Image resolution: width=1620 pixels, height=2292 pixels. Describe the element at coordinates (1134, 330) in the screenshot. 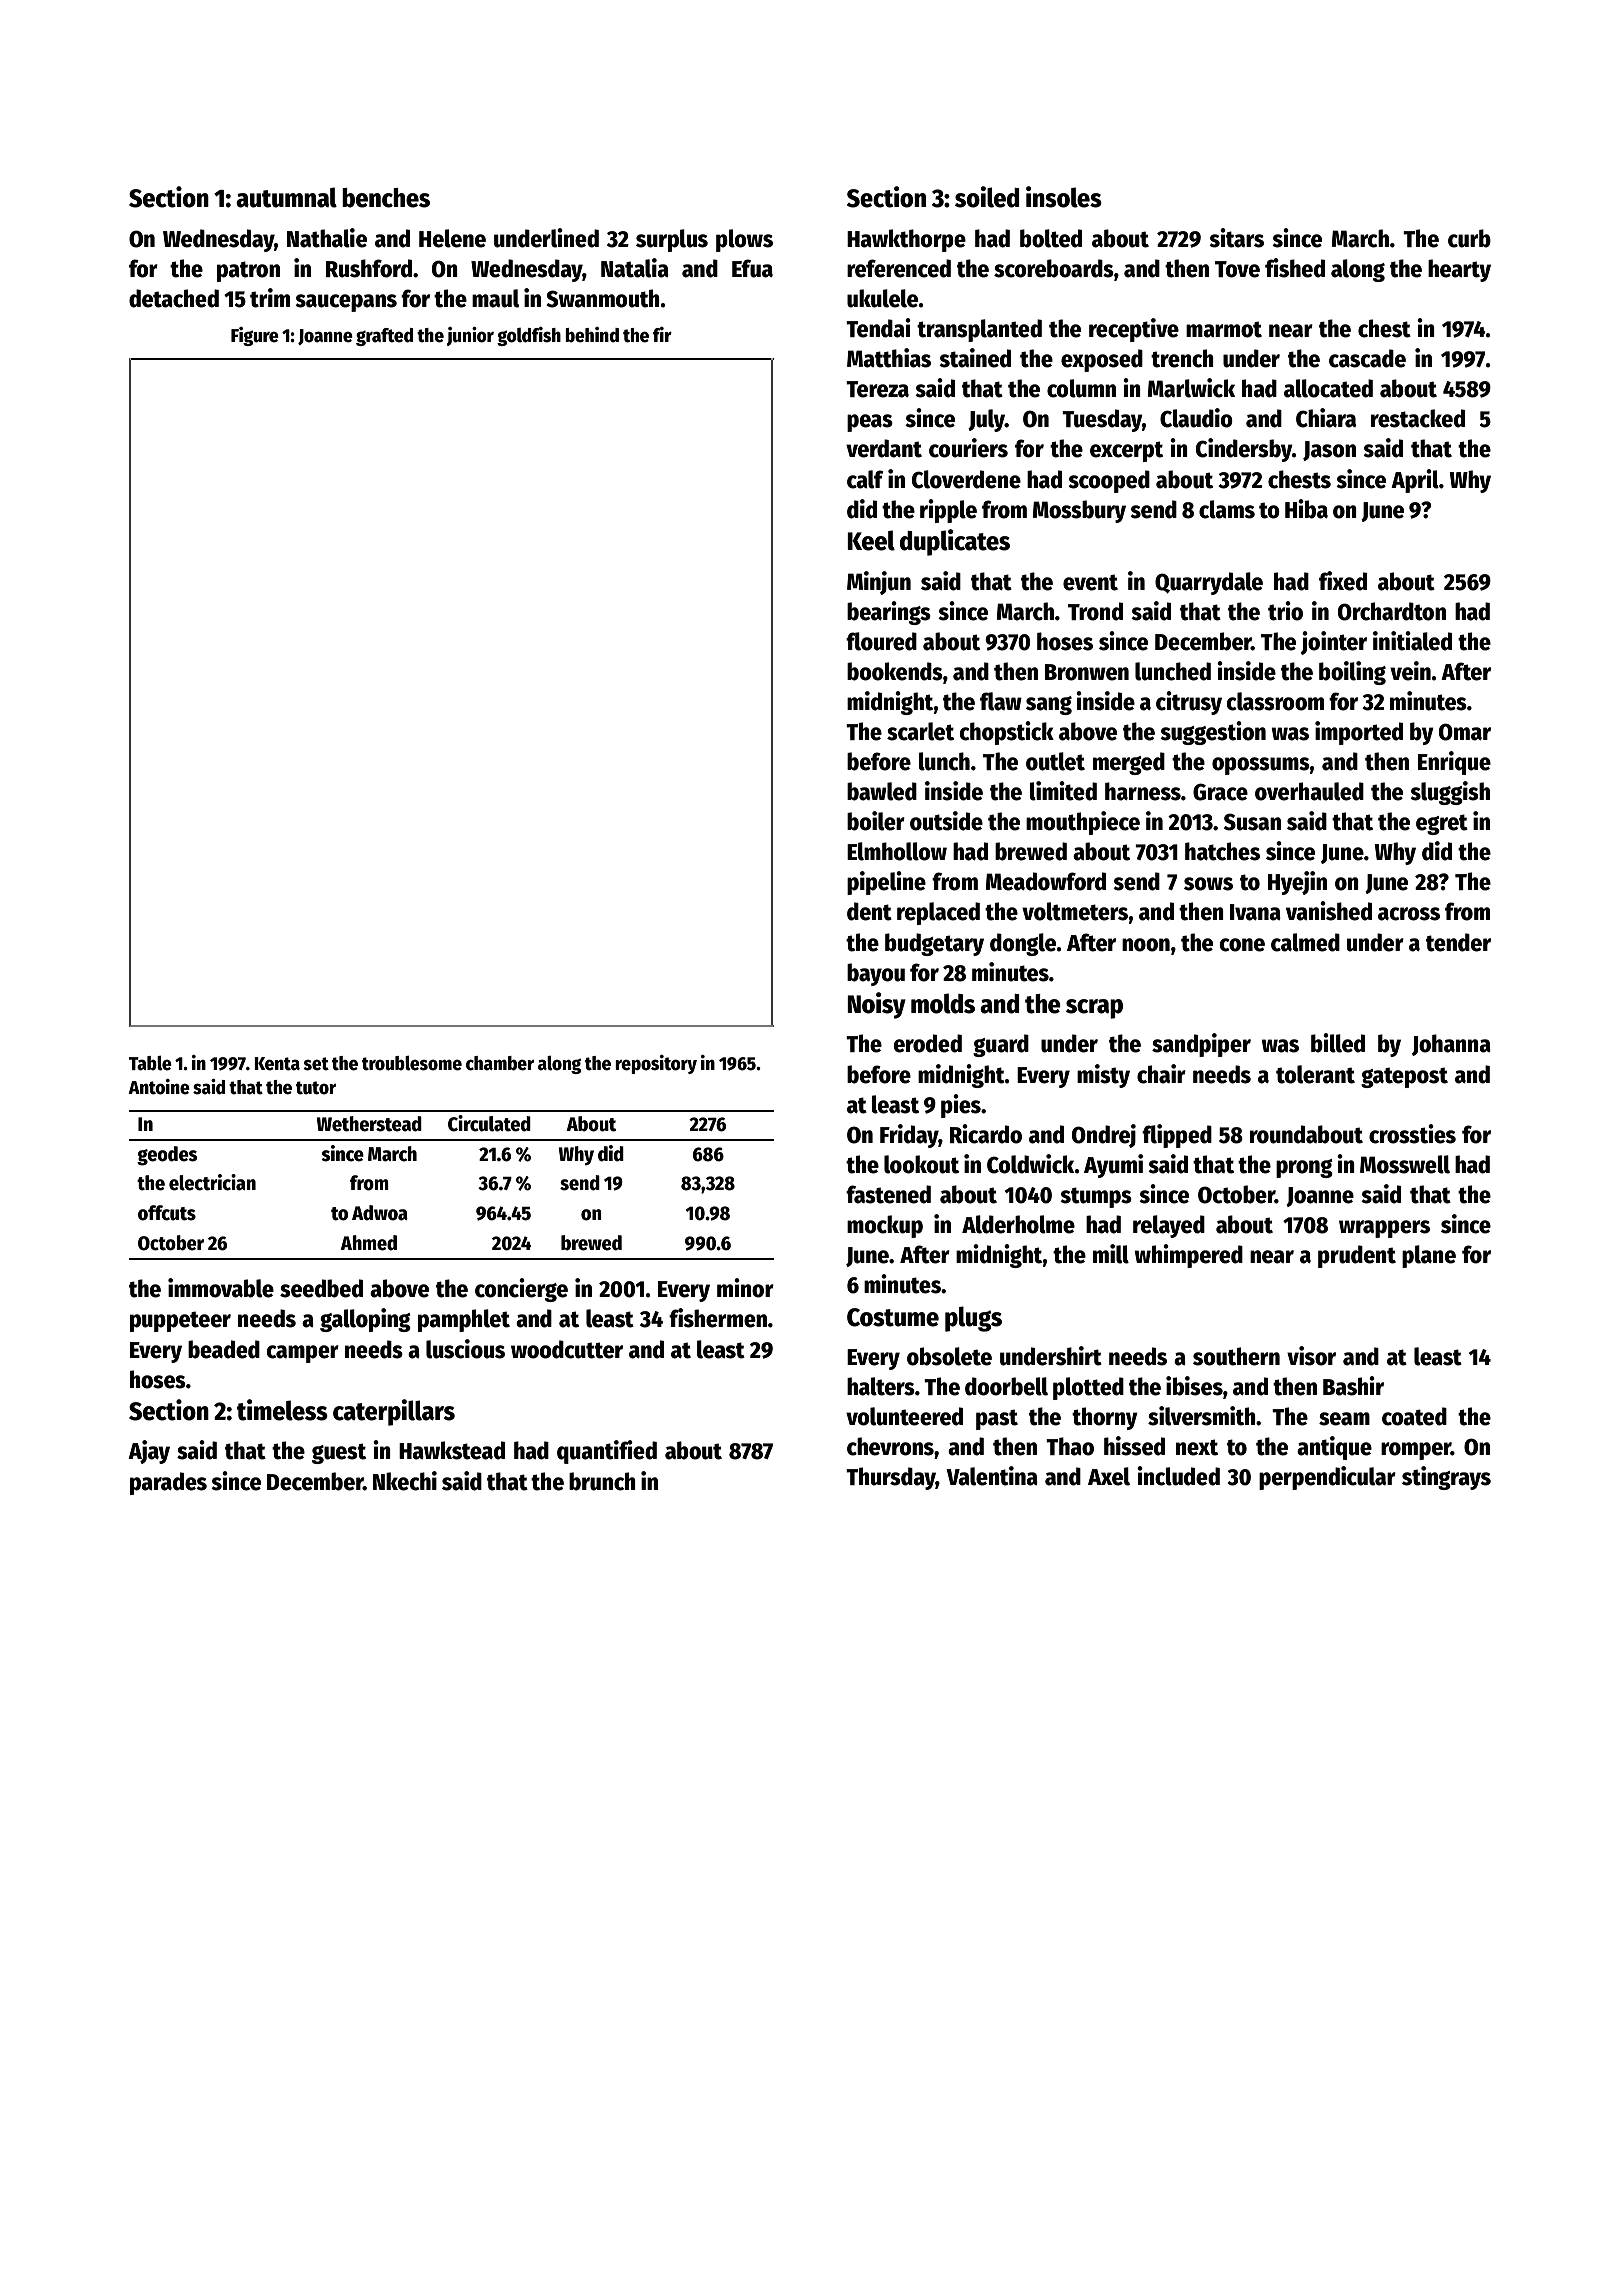

I see `receptive` at that location.
